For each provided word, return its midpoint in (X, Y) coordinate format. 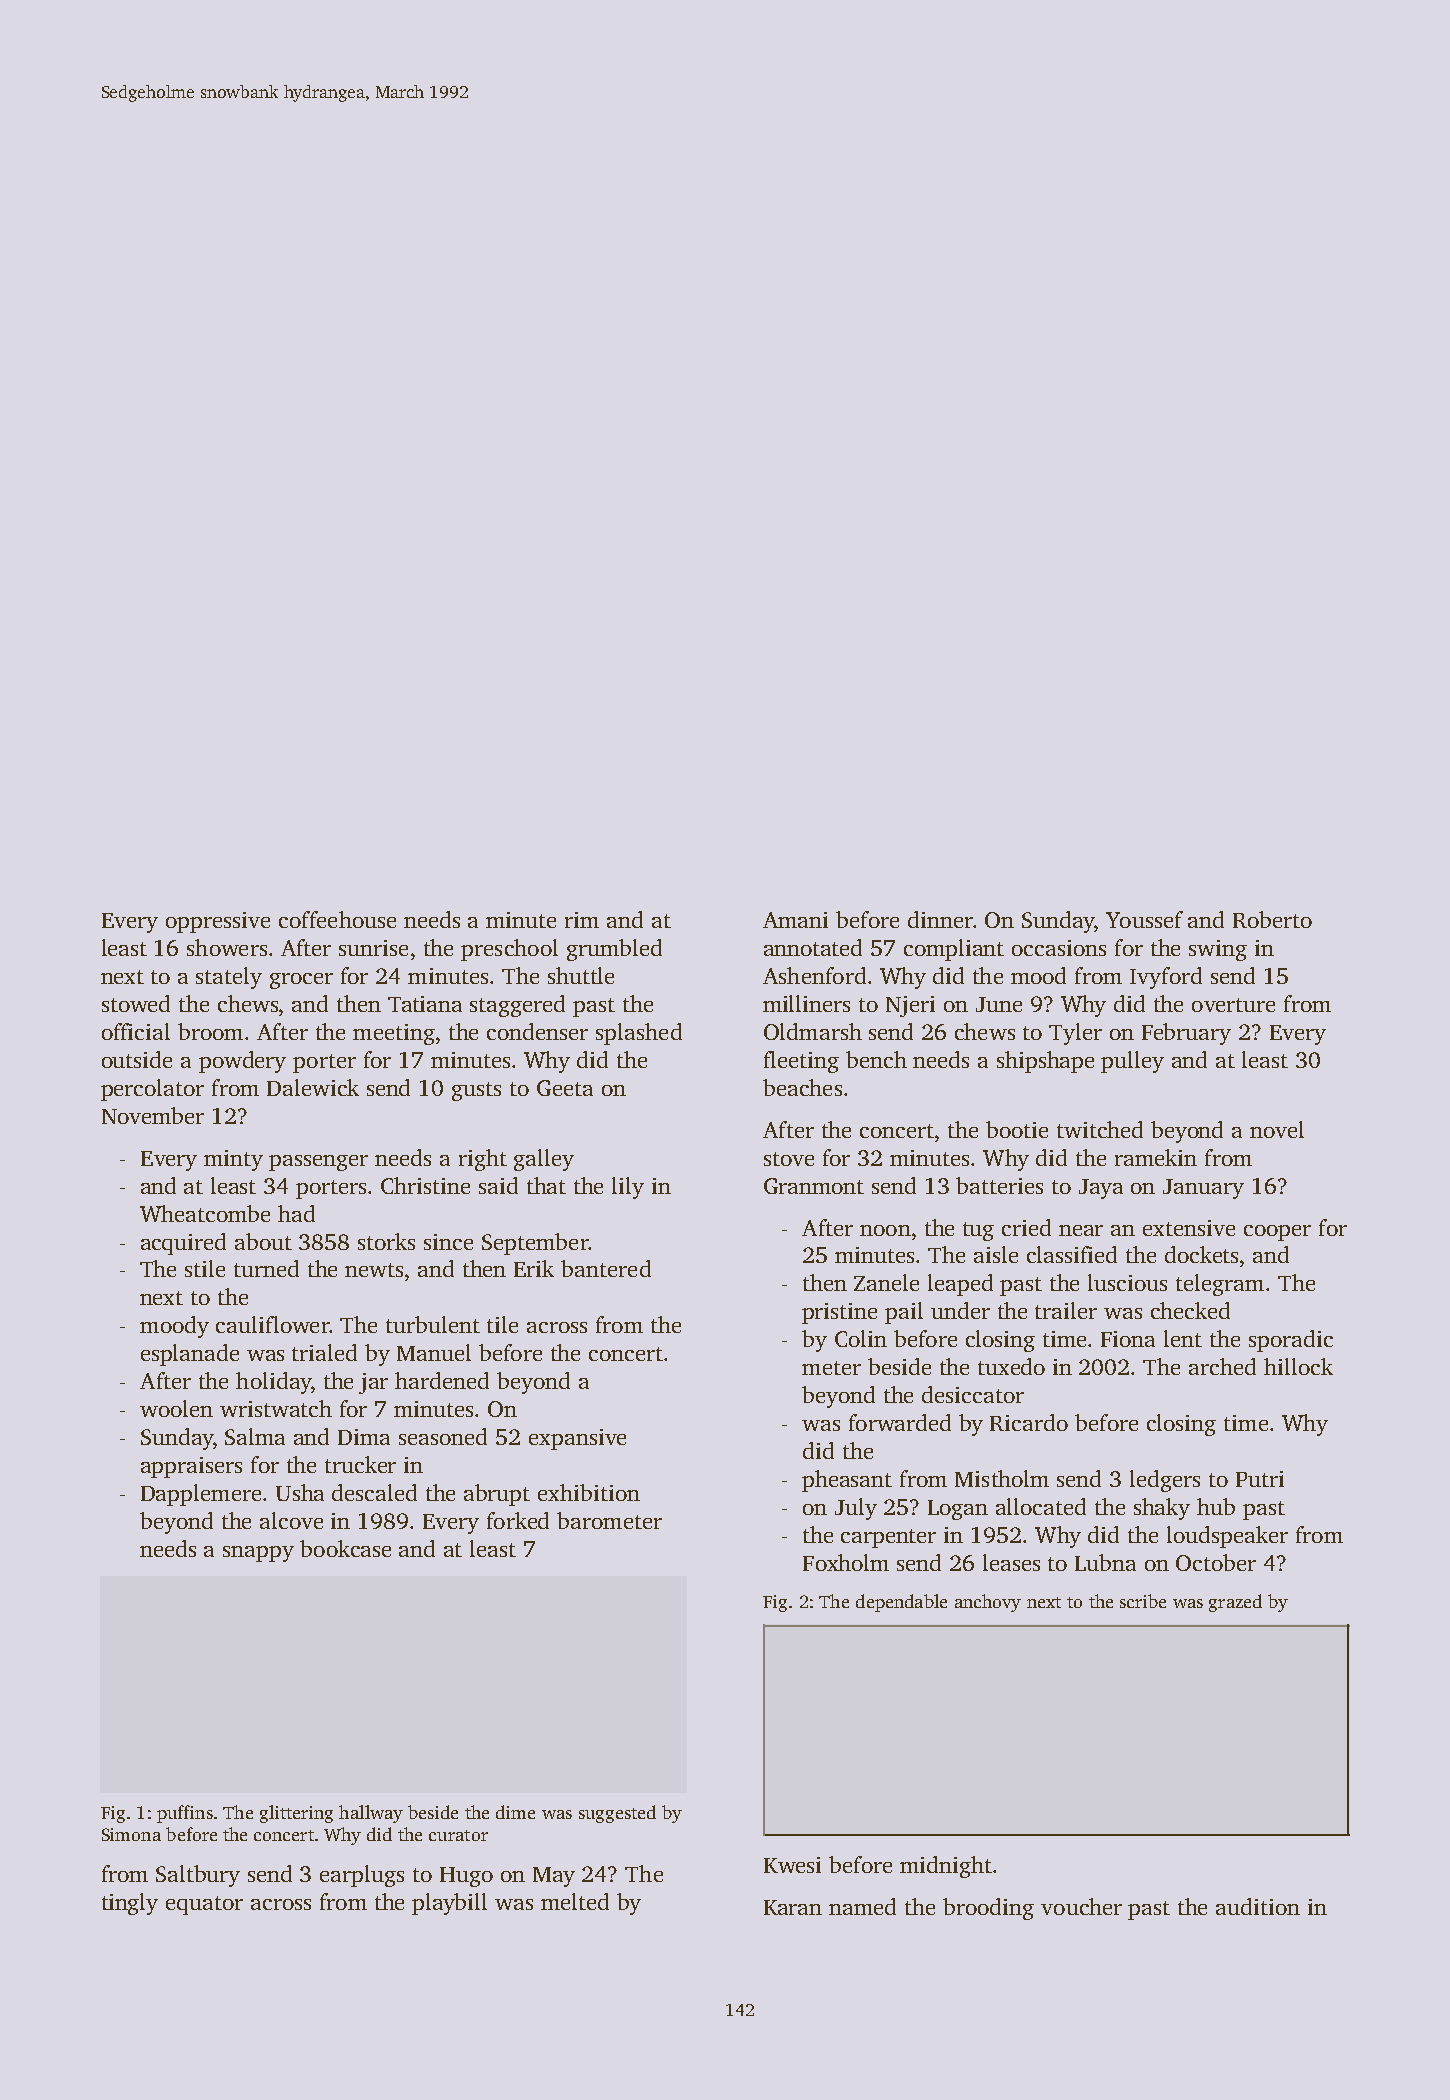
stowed (136, 1003)
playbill (449, 1904)
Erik (534, 1268)
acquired (183, 1244)
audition (1258, 1906)
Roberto (1272, 919)
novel (1277, 1129)
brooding (988, 1909)
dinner (940, 919)
